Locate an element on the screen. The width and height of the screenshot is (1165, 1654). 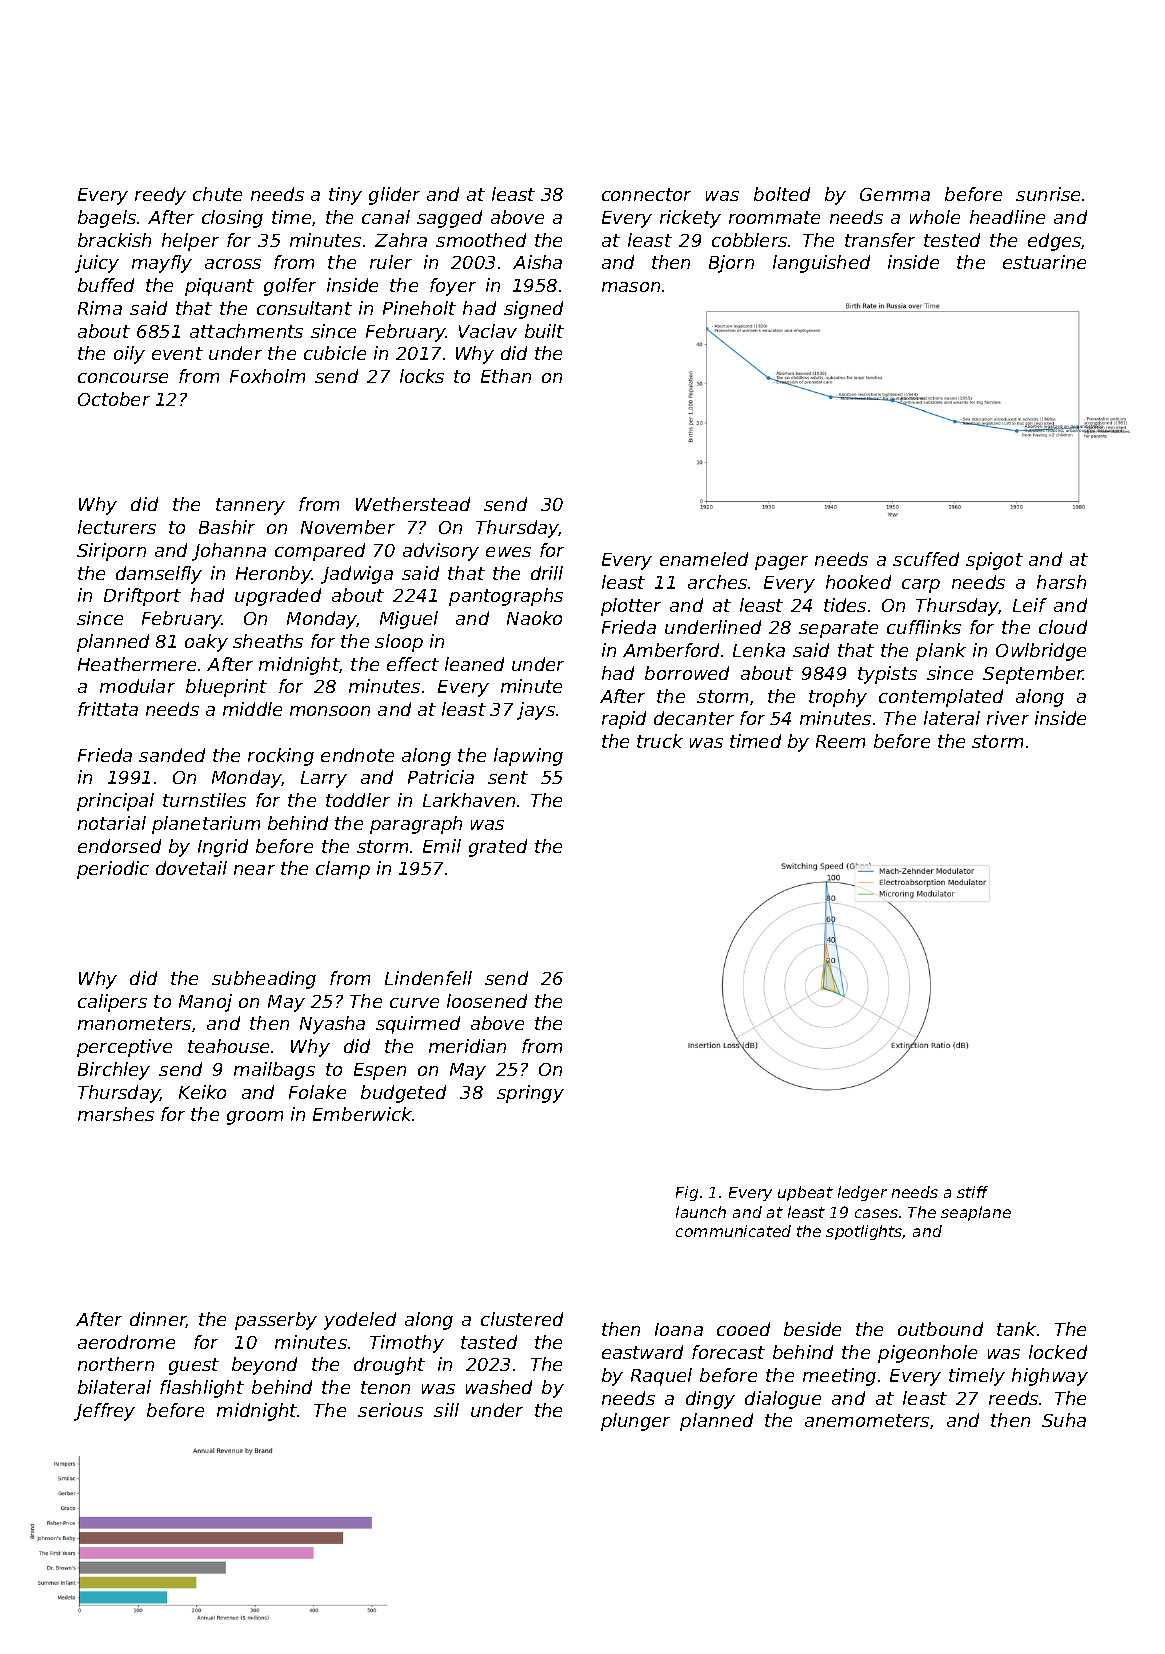
dovetail is located at coordinates (191, 868).
